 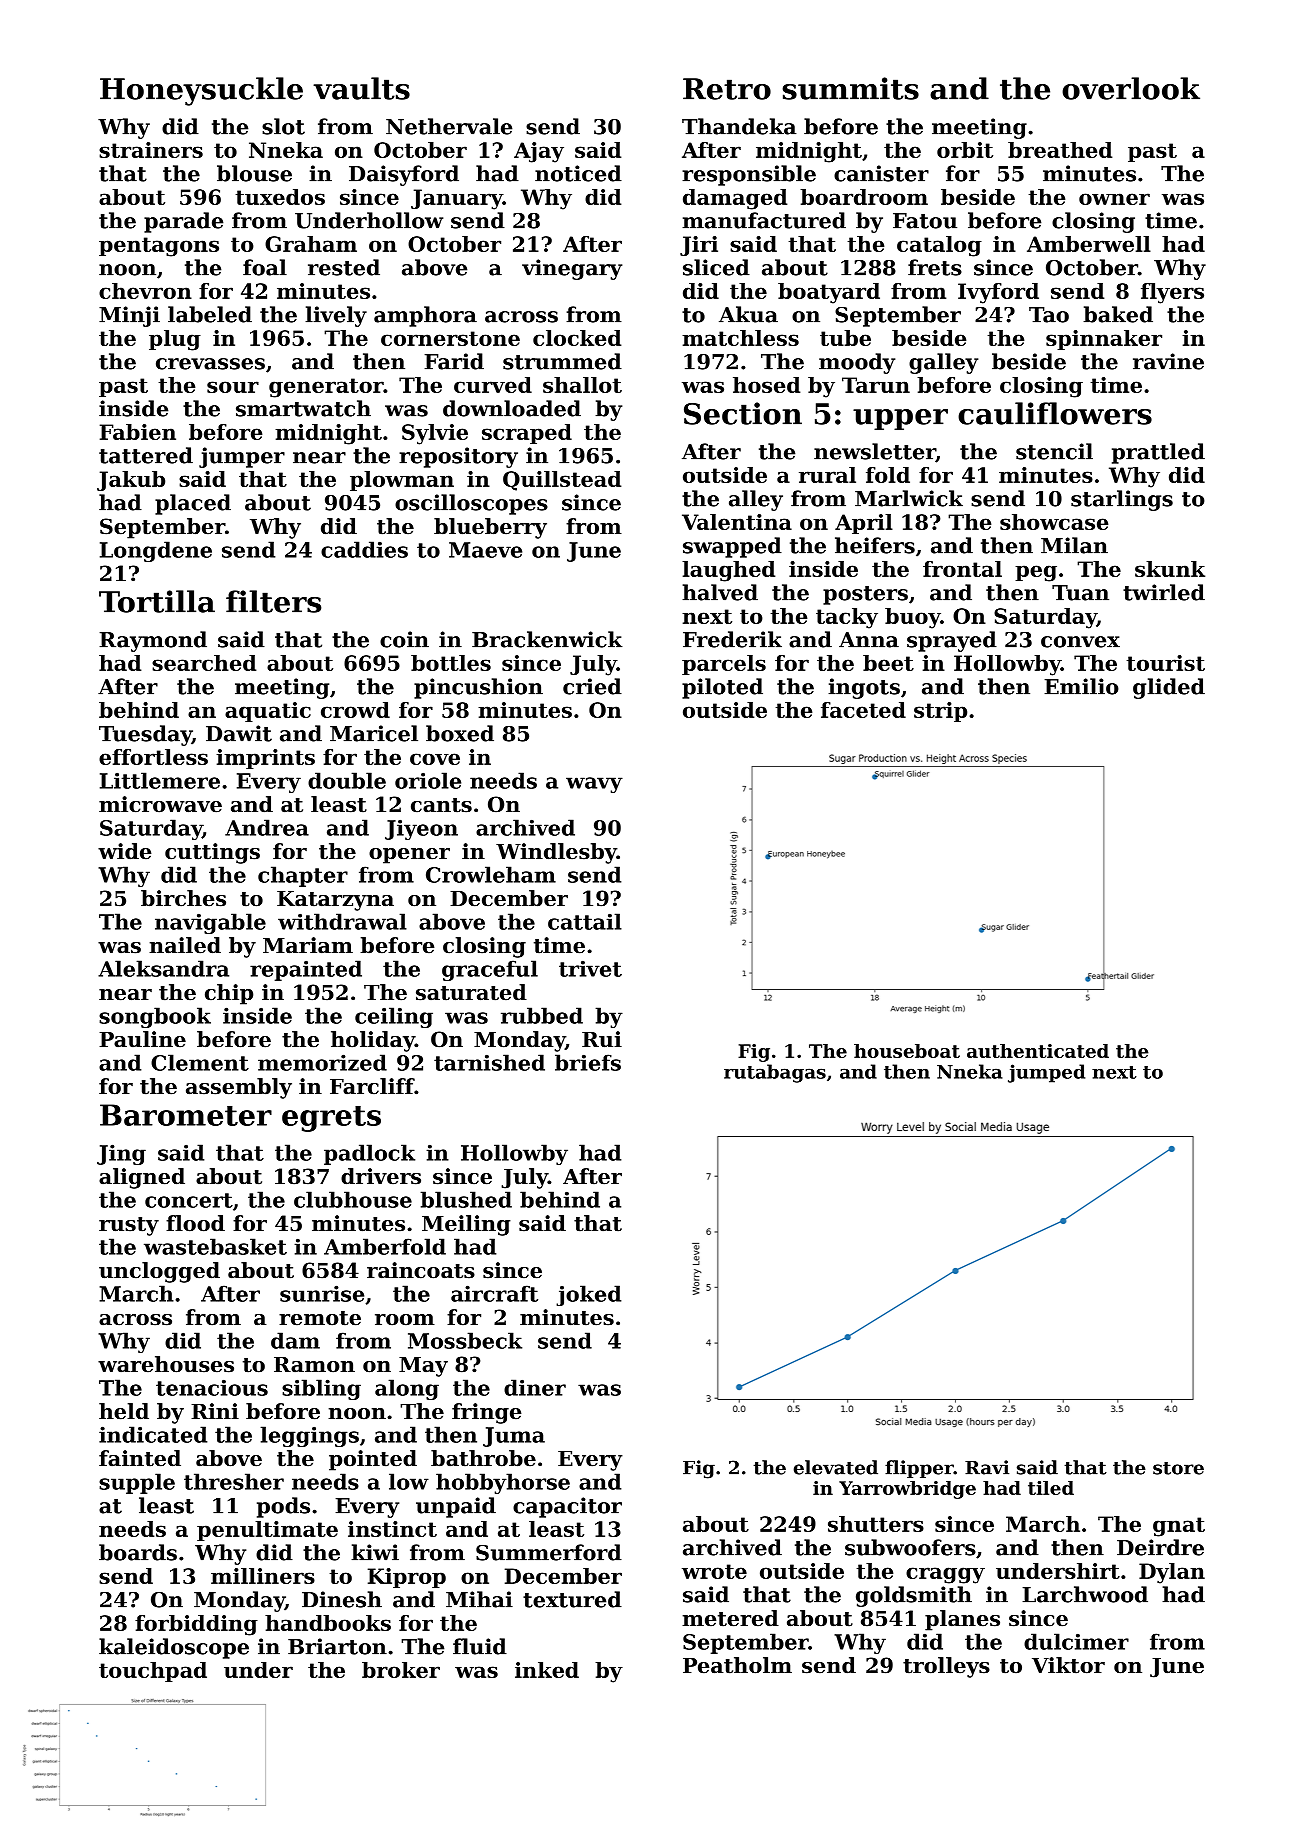 What do you see at coordinates (714, 1571) in the screenshot?
I see `wrote` at bounding box center [714, 1571].
